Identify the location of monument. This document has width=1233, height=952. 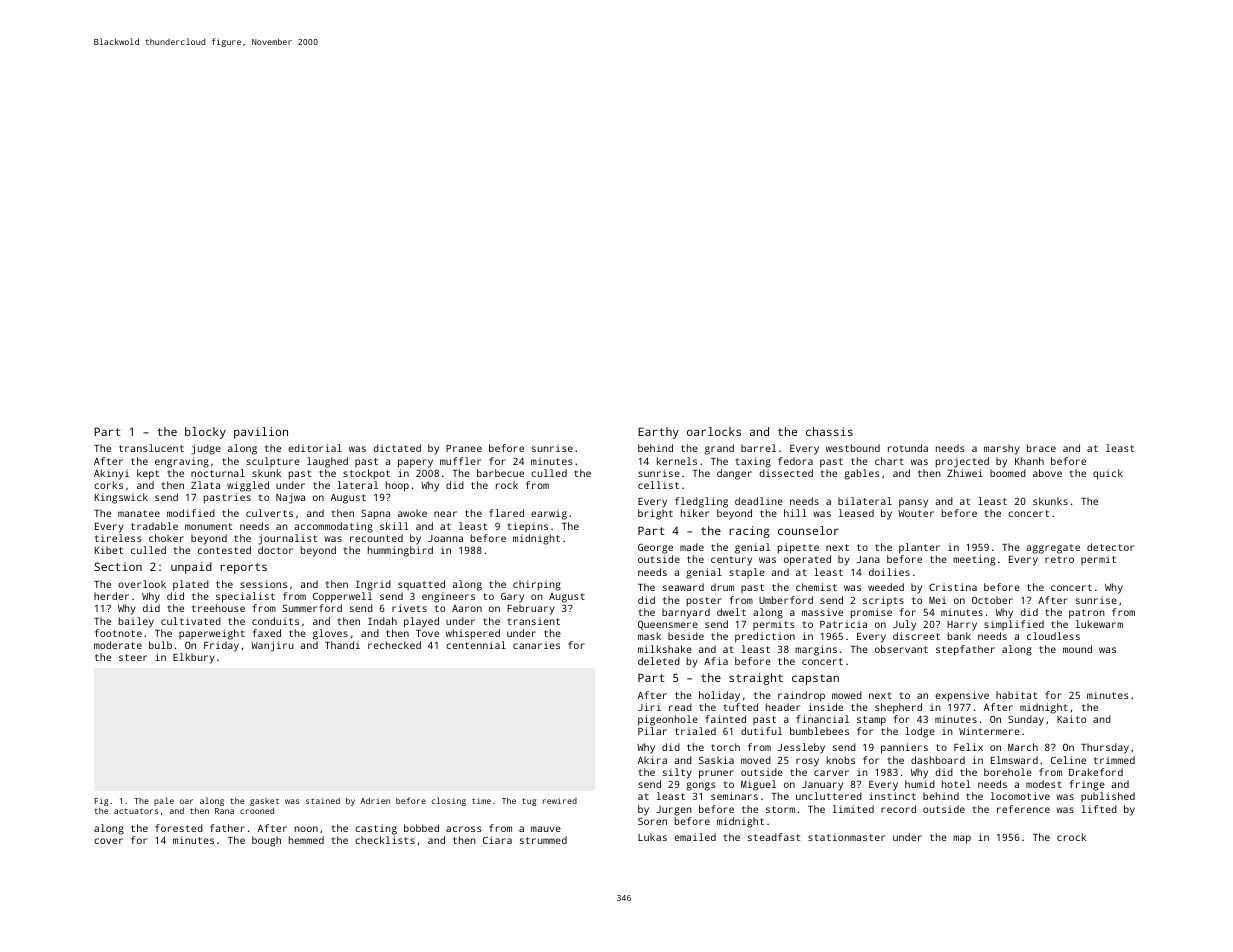
(208, 526).
